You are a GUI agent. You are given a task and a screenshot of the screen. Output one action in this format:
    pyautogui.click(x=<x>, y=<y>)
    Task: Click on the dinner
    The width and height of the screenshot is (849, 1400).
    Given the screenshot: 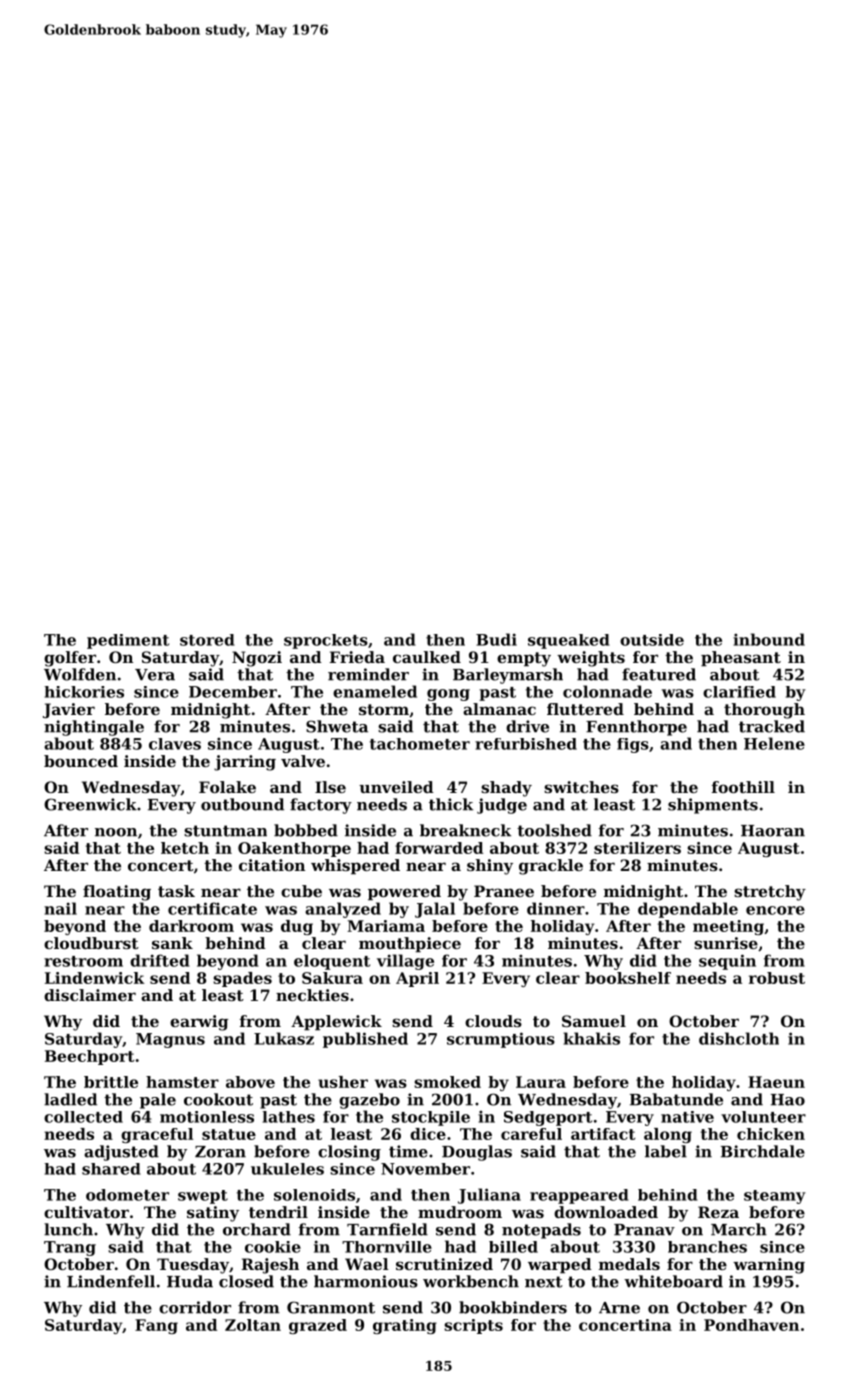 What is the action you would take?
    pyautogui.click(x=556, y=908)
